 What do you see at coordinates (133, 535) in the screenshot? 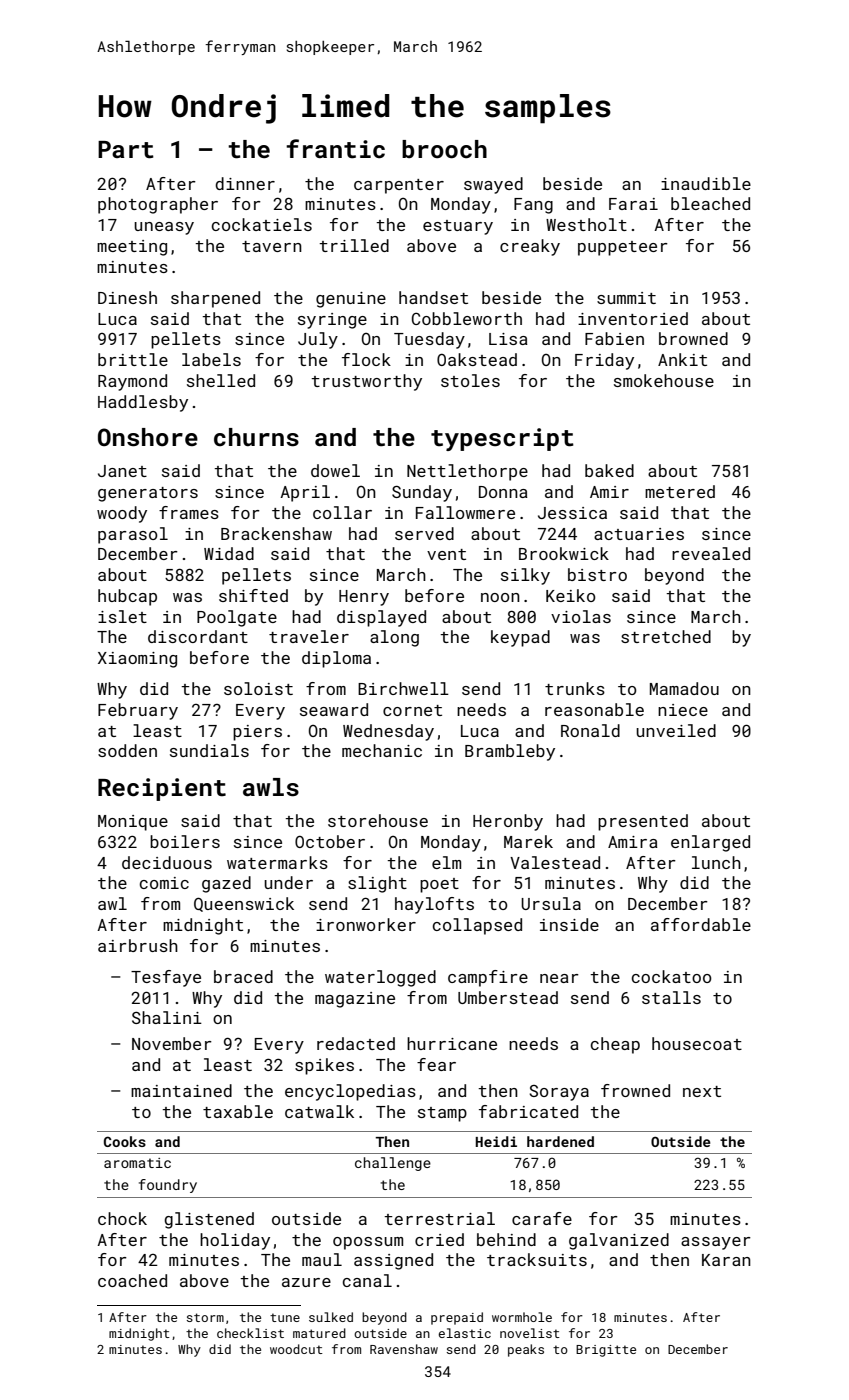
I see `parasol` at bounding box center [133, 535].
